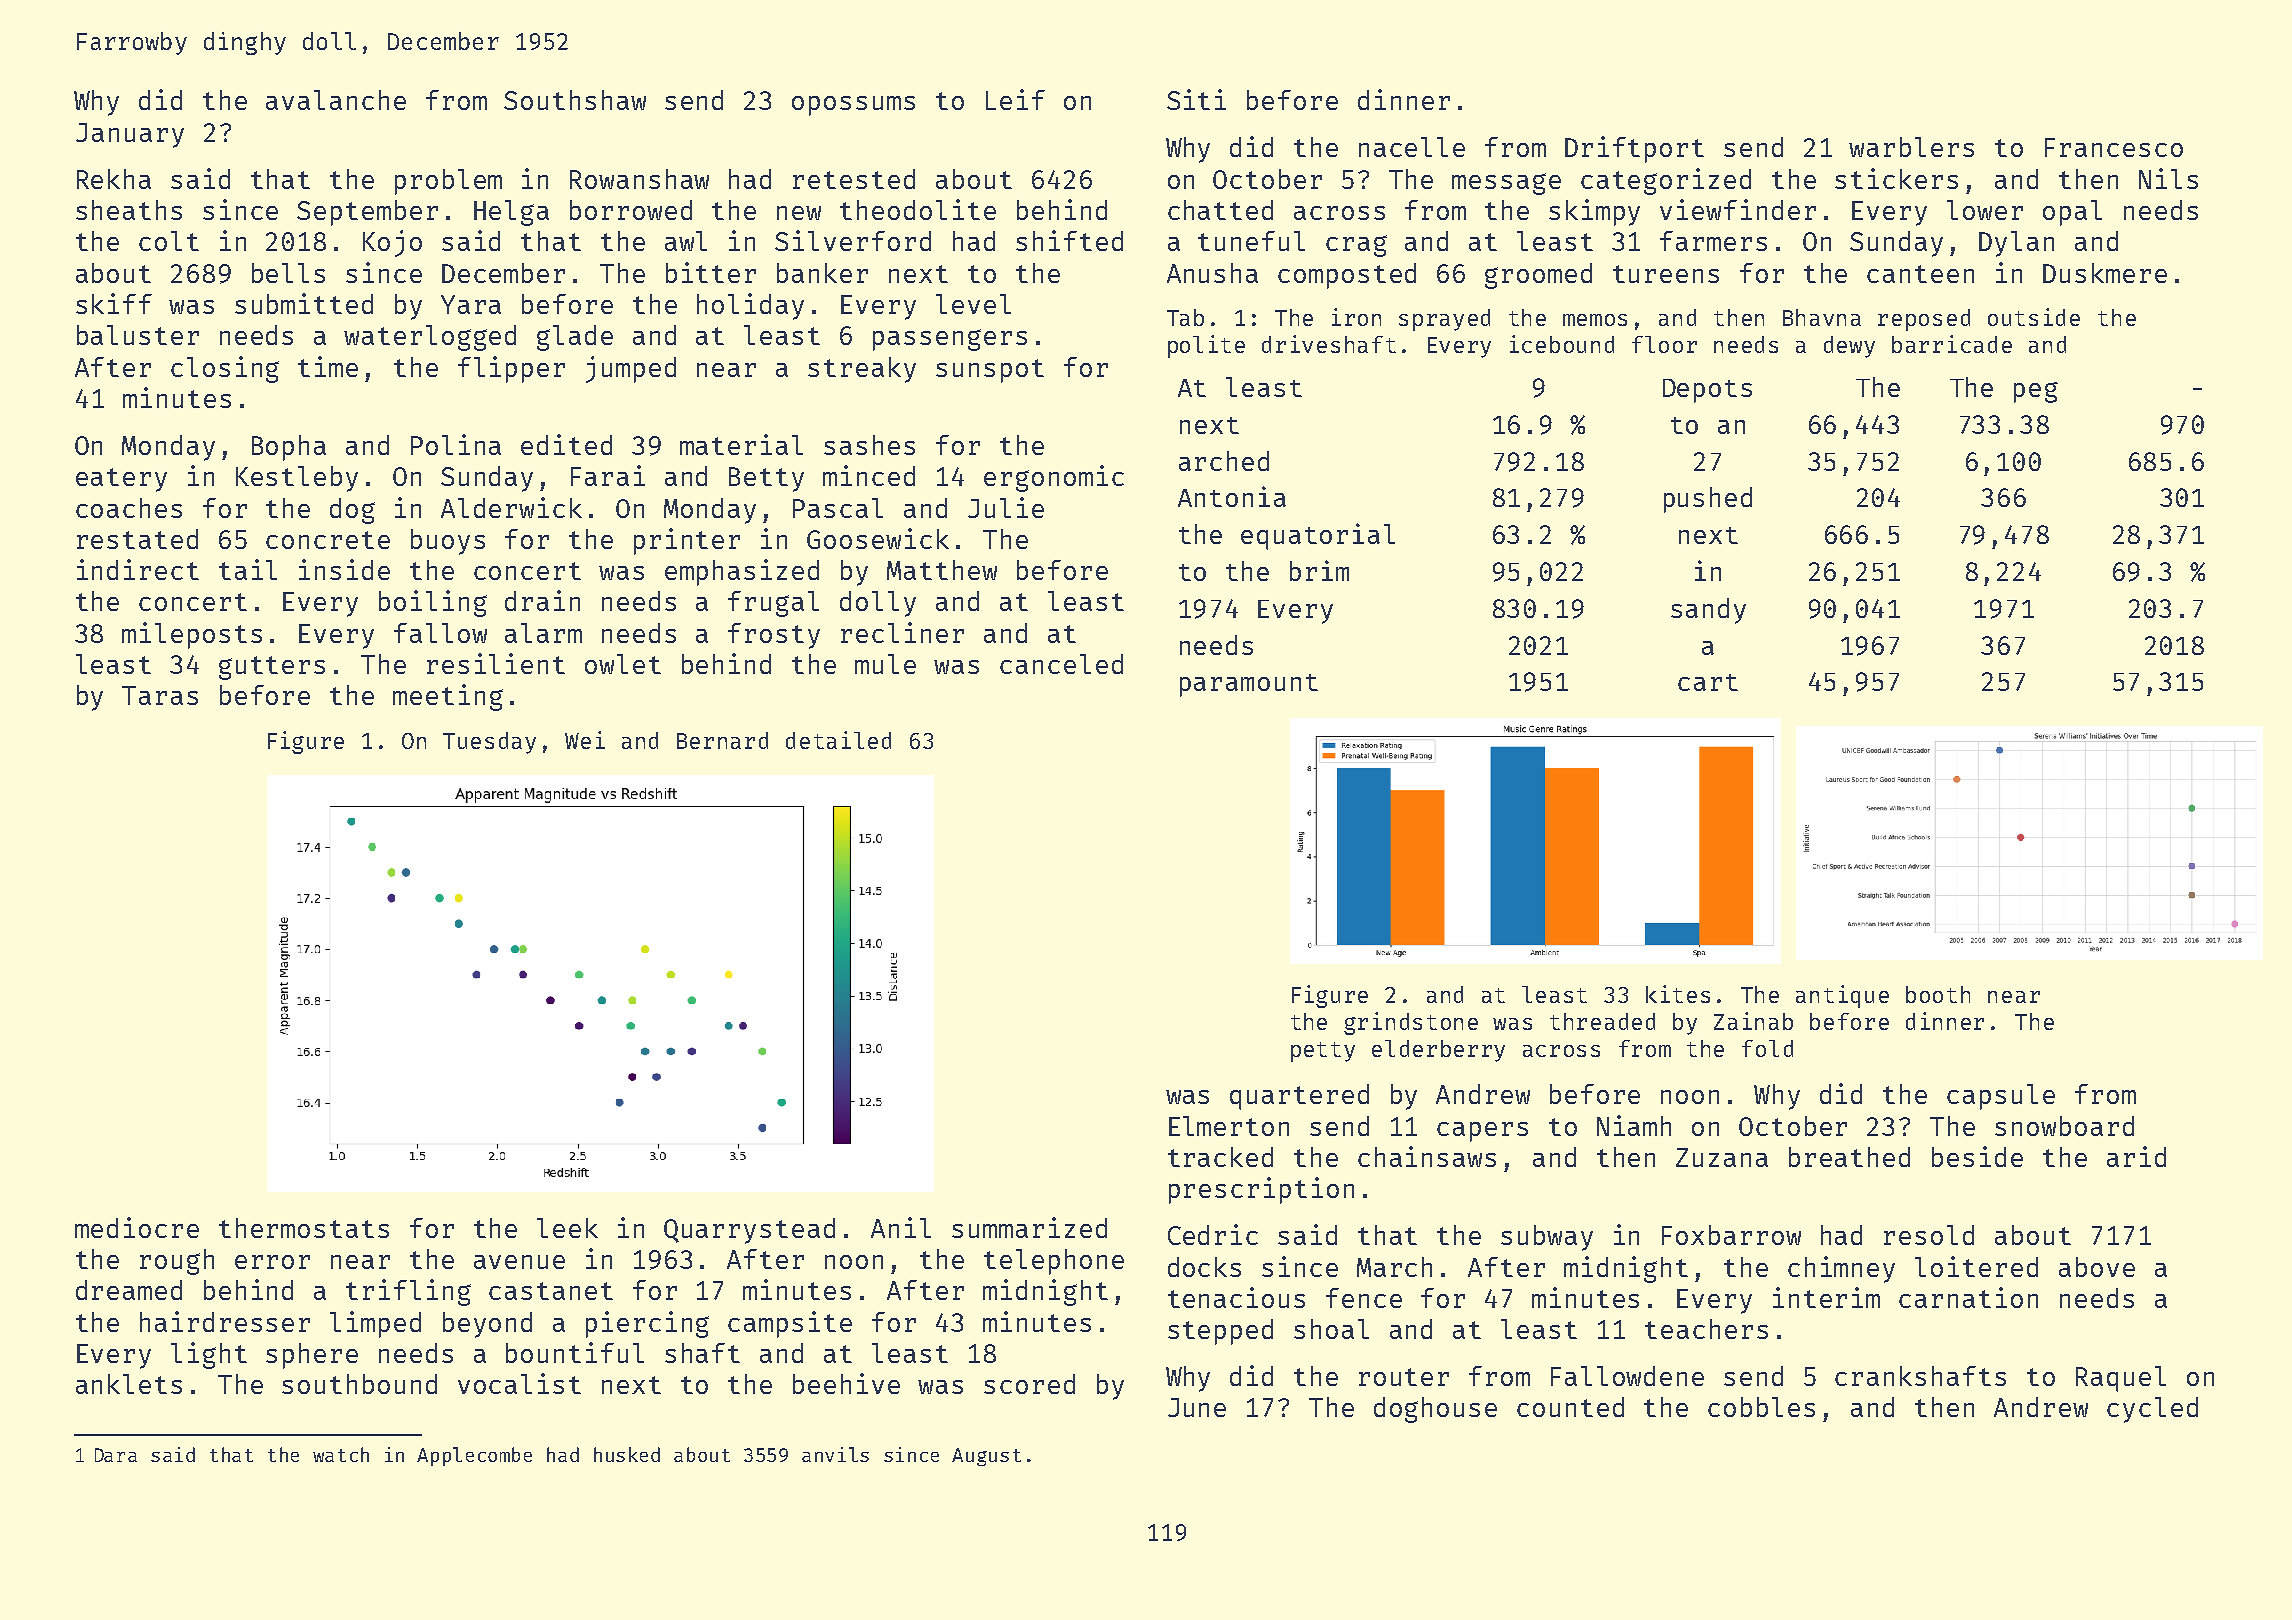  I want to click on Quarrystead, so click(749, 1231).
